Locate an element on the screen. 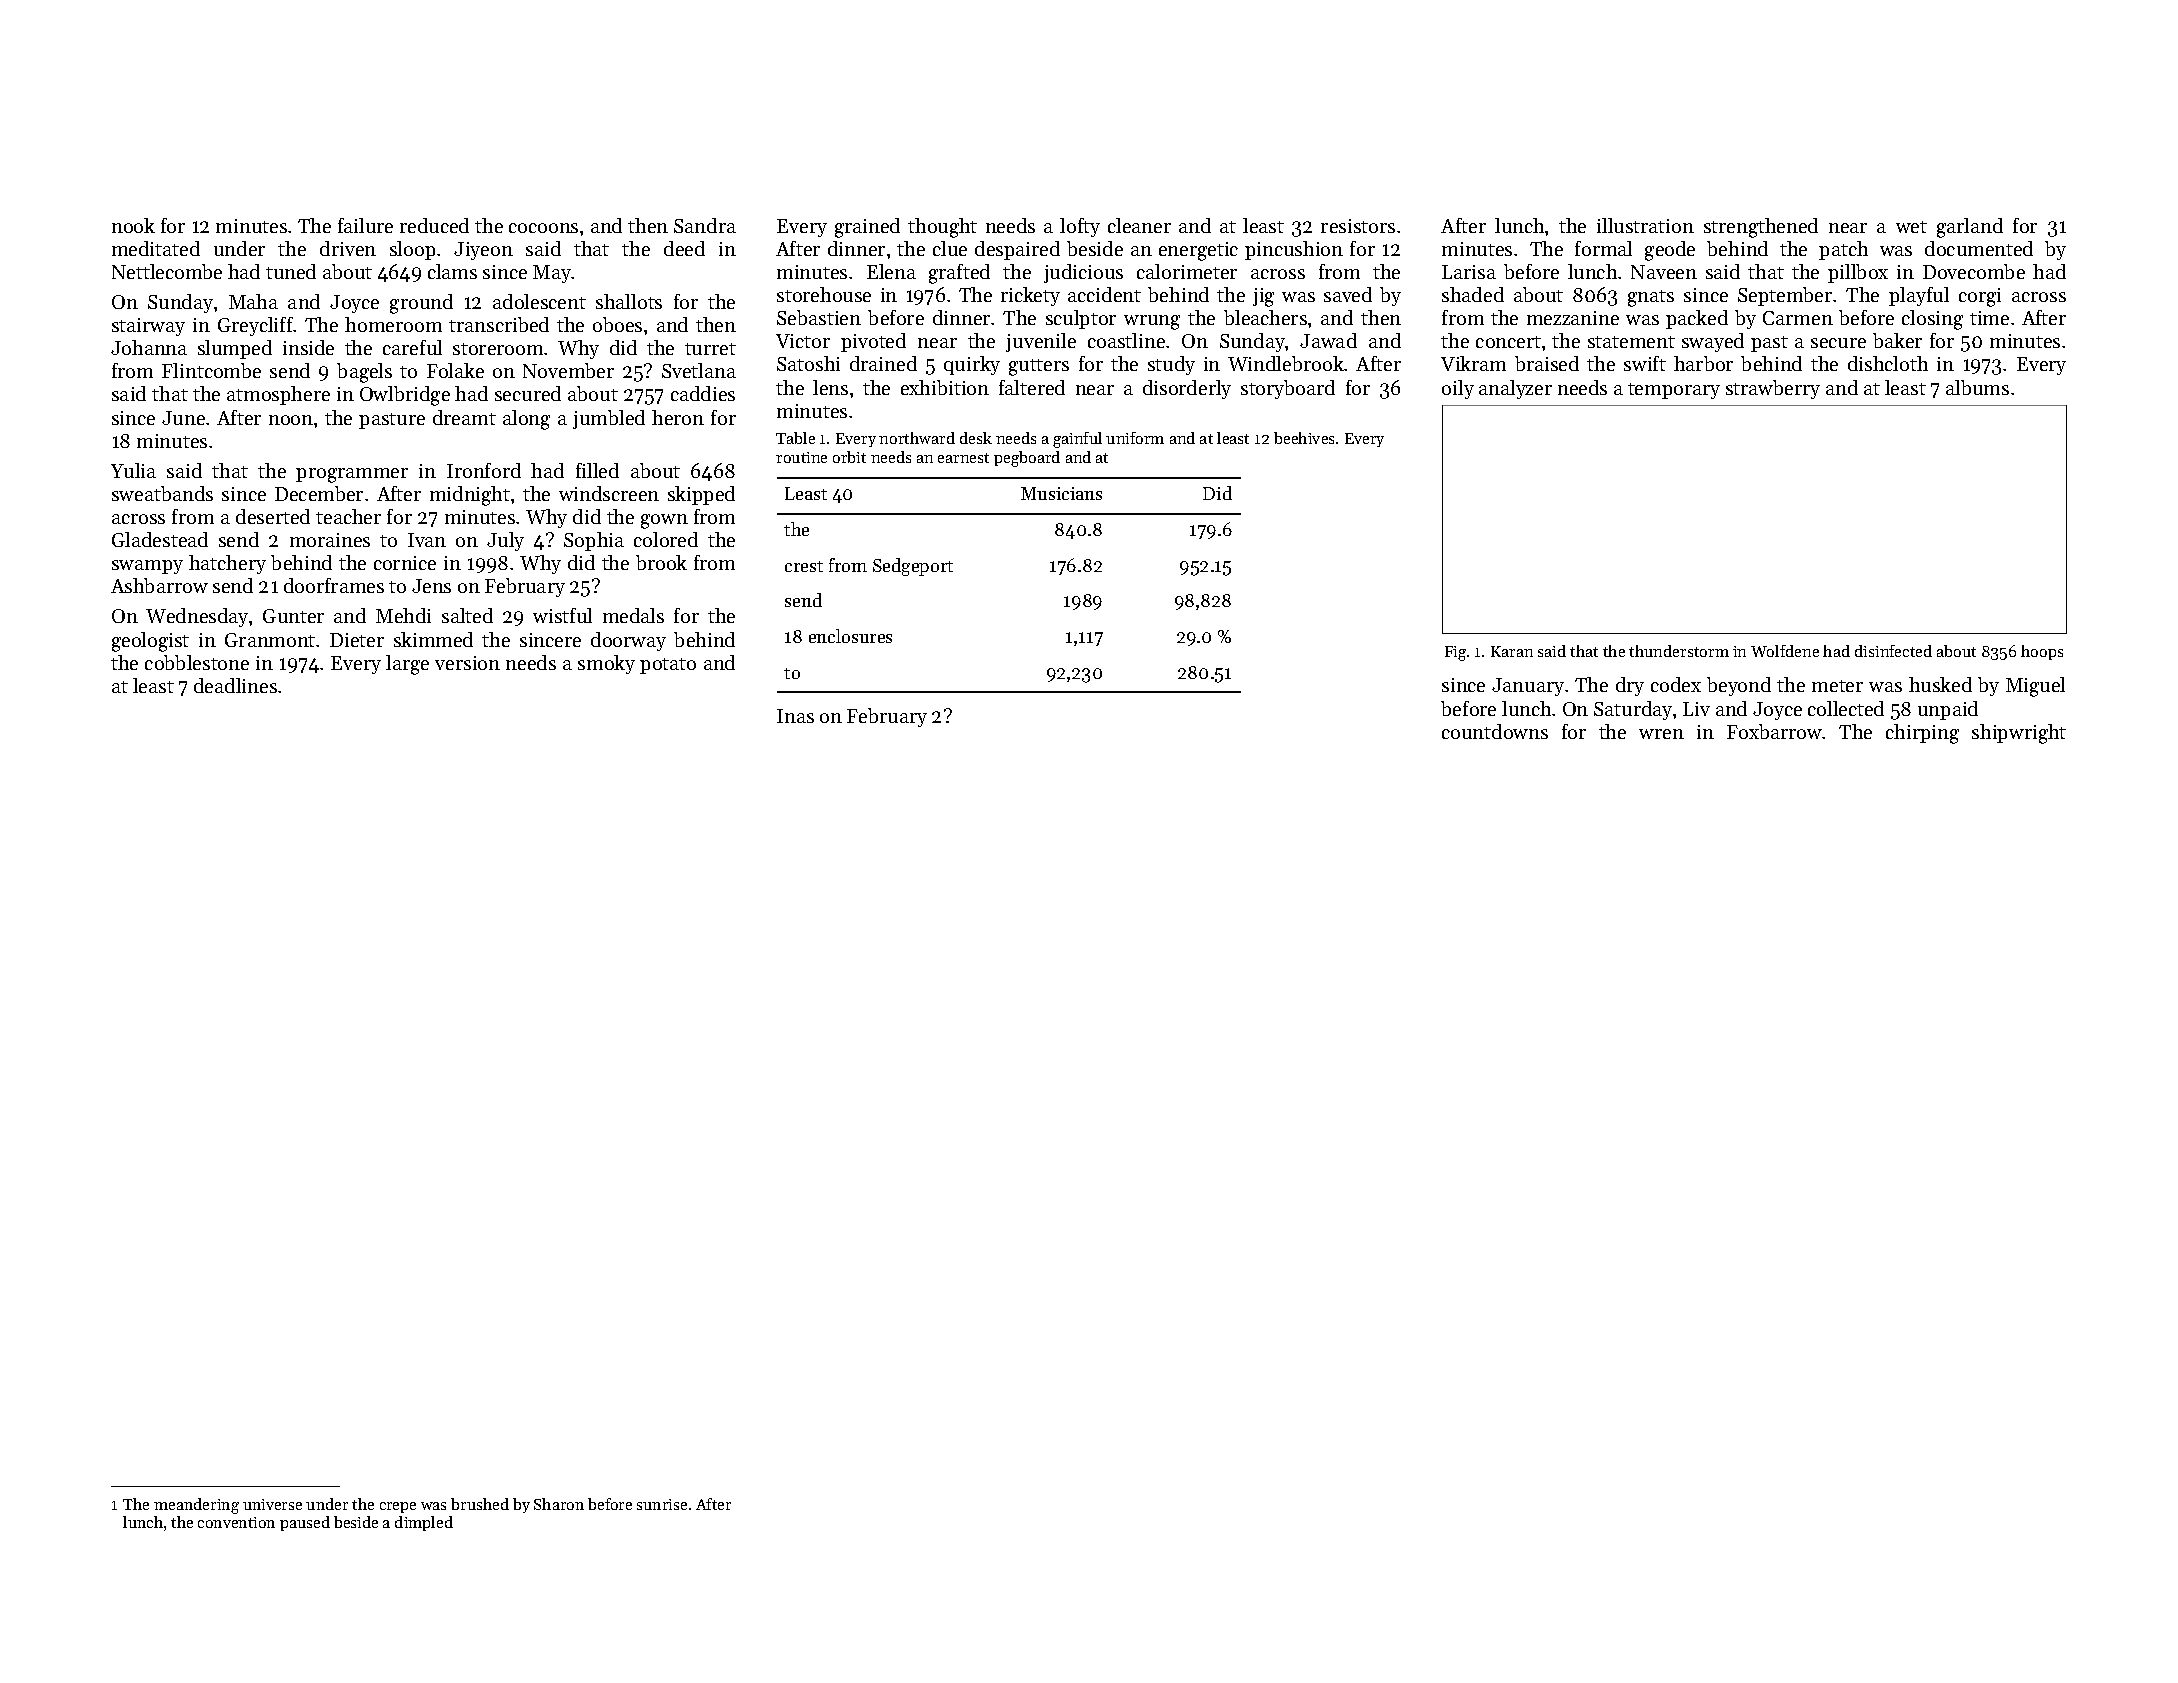 This screenshot has height=1683, width=2178. Wolfdene is located at coordinates (1785, 651).
